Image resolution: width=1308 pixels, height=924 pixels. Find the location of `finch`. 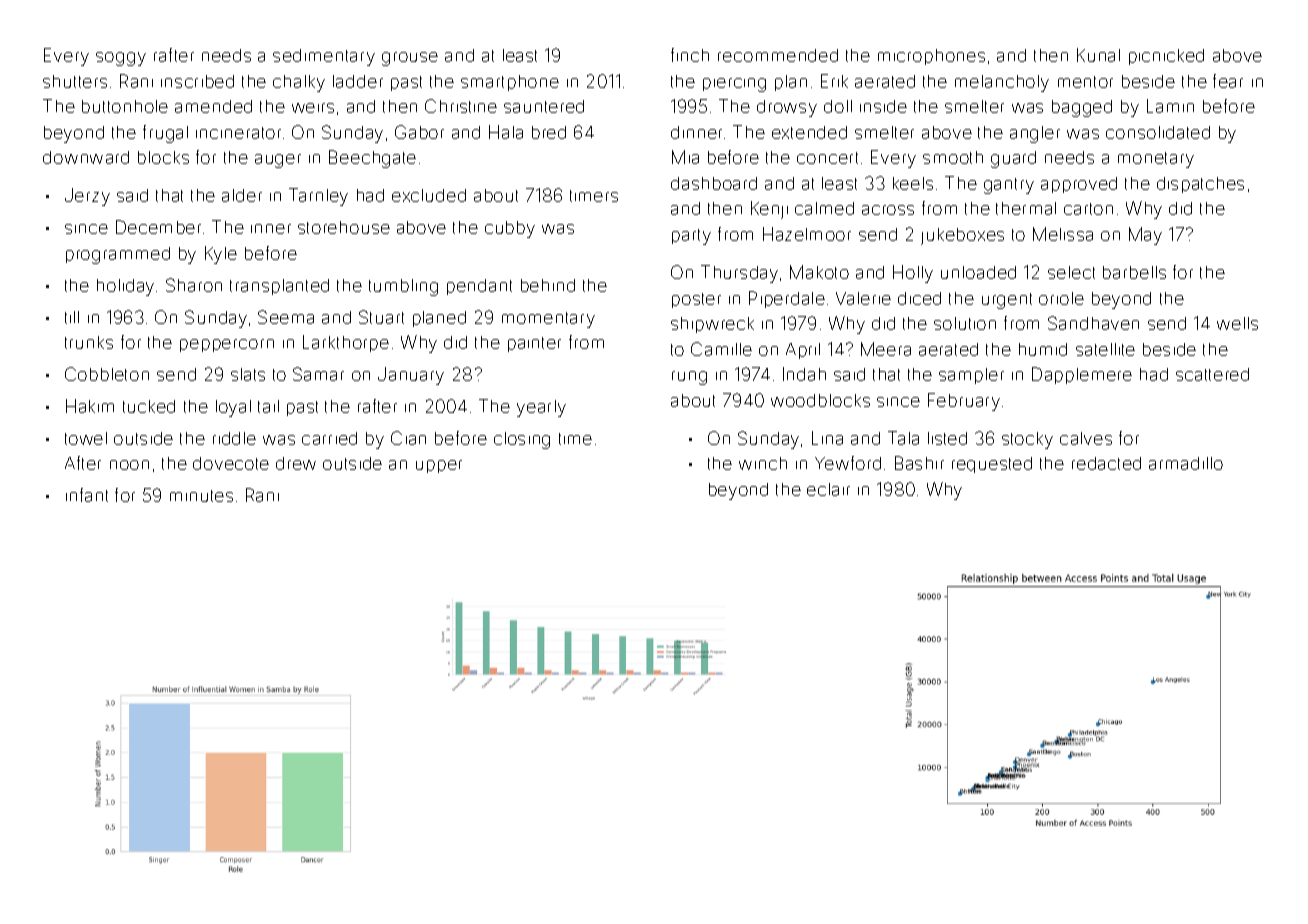

finch is located at coordinates (690, 55).
